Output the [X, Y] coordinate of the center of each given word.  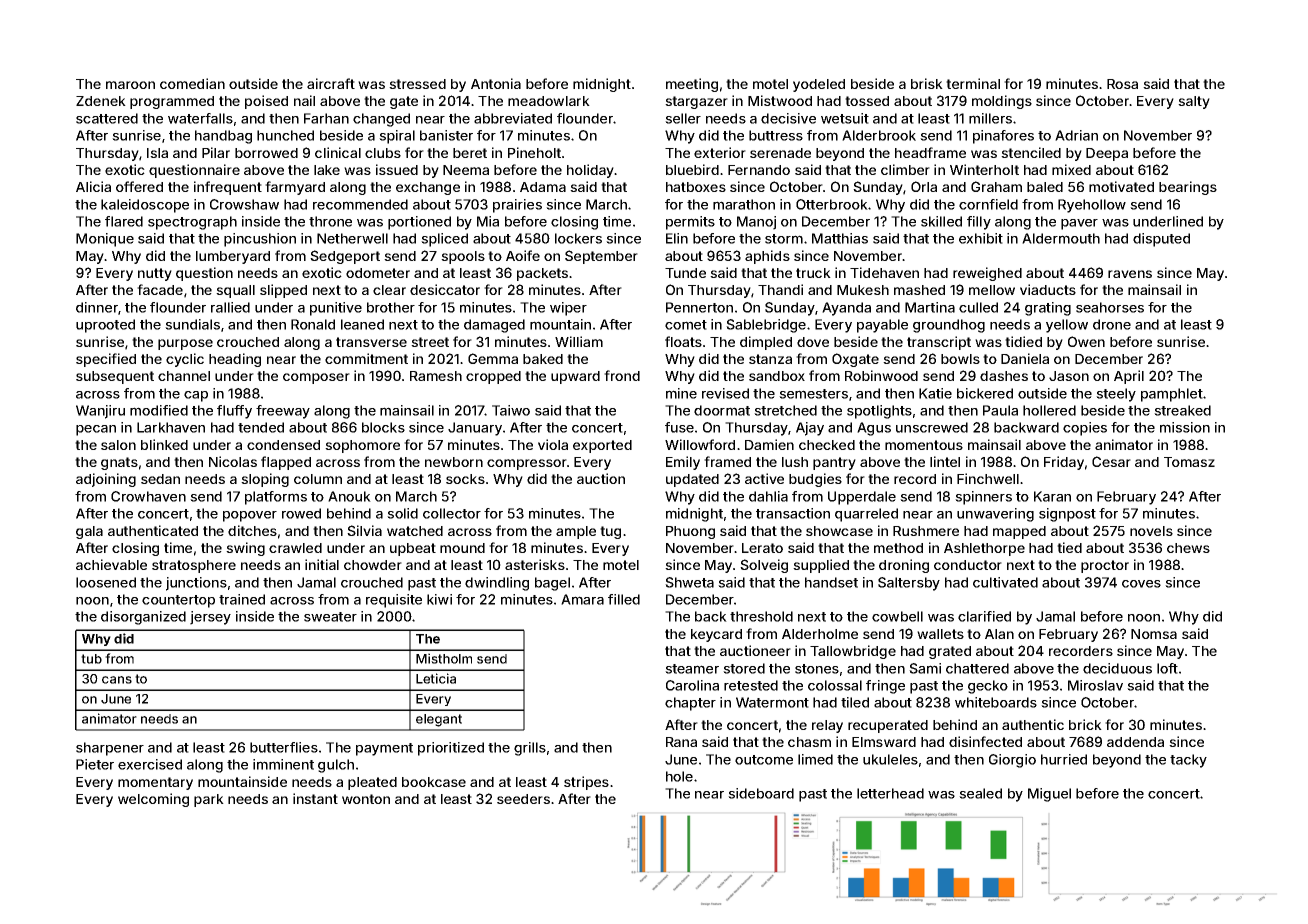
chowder [373, 565]
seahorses [1110, 307]
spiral [397, 137]
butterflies [284, 747]
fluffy [234, 412]
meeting [692, 85]
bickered [985, 393]
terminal [973, 83]
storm [784, 239]
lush [795, 462]
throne [330, 221]
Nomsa [1154, 634]
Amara [582, 599]
